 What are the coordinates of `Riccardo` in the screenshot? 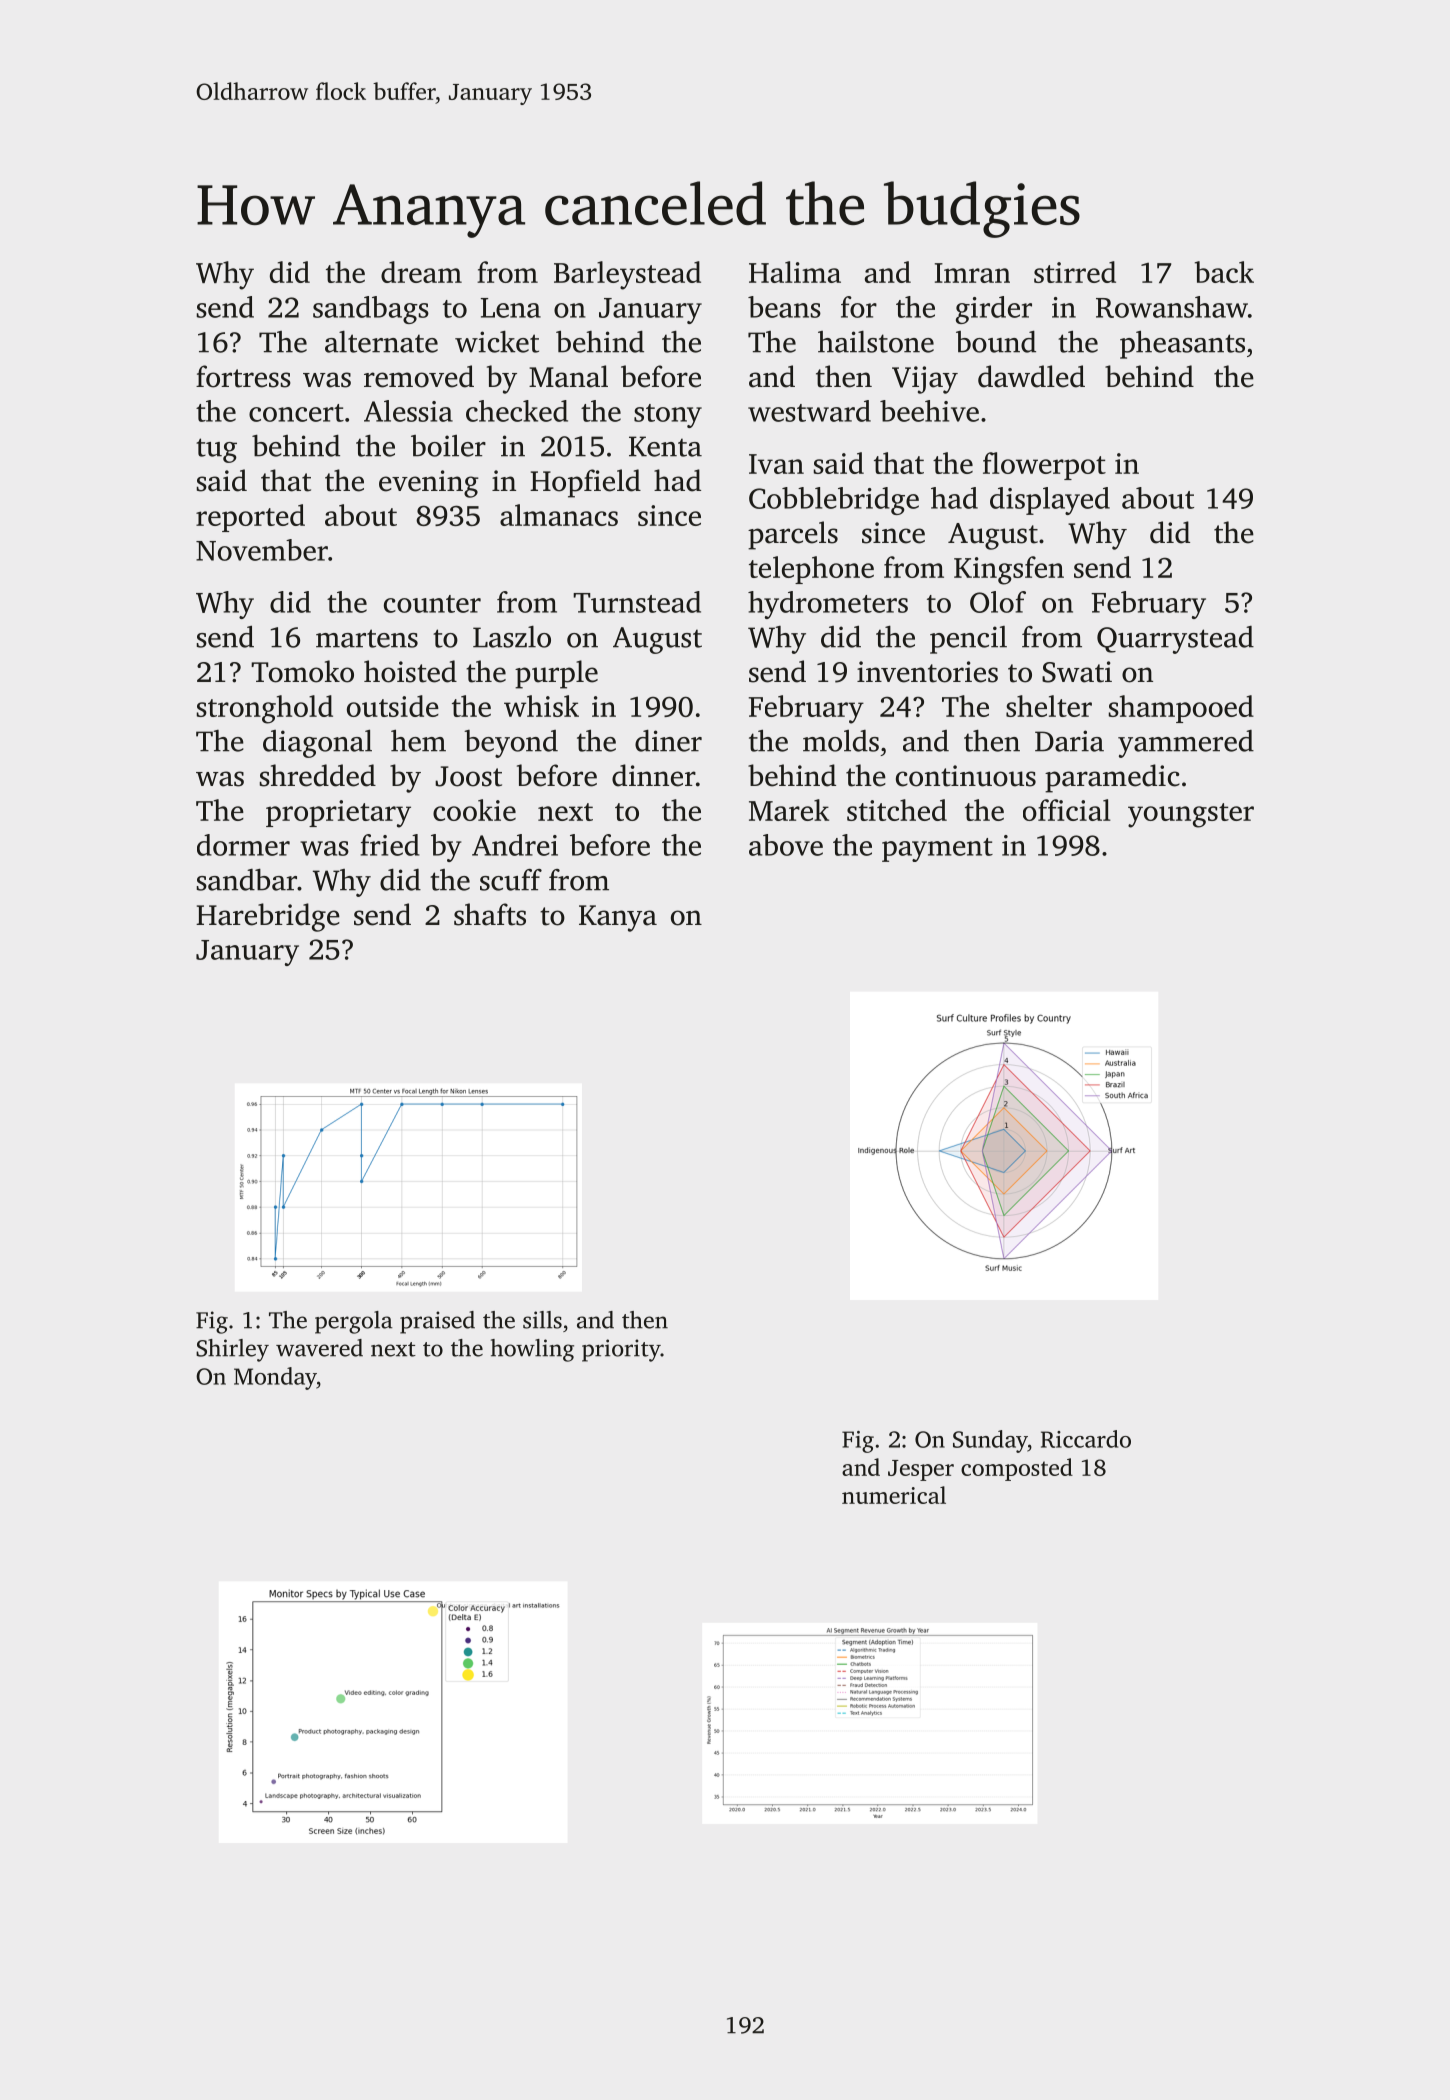 It's located at (1086, 1439).
